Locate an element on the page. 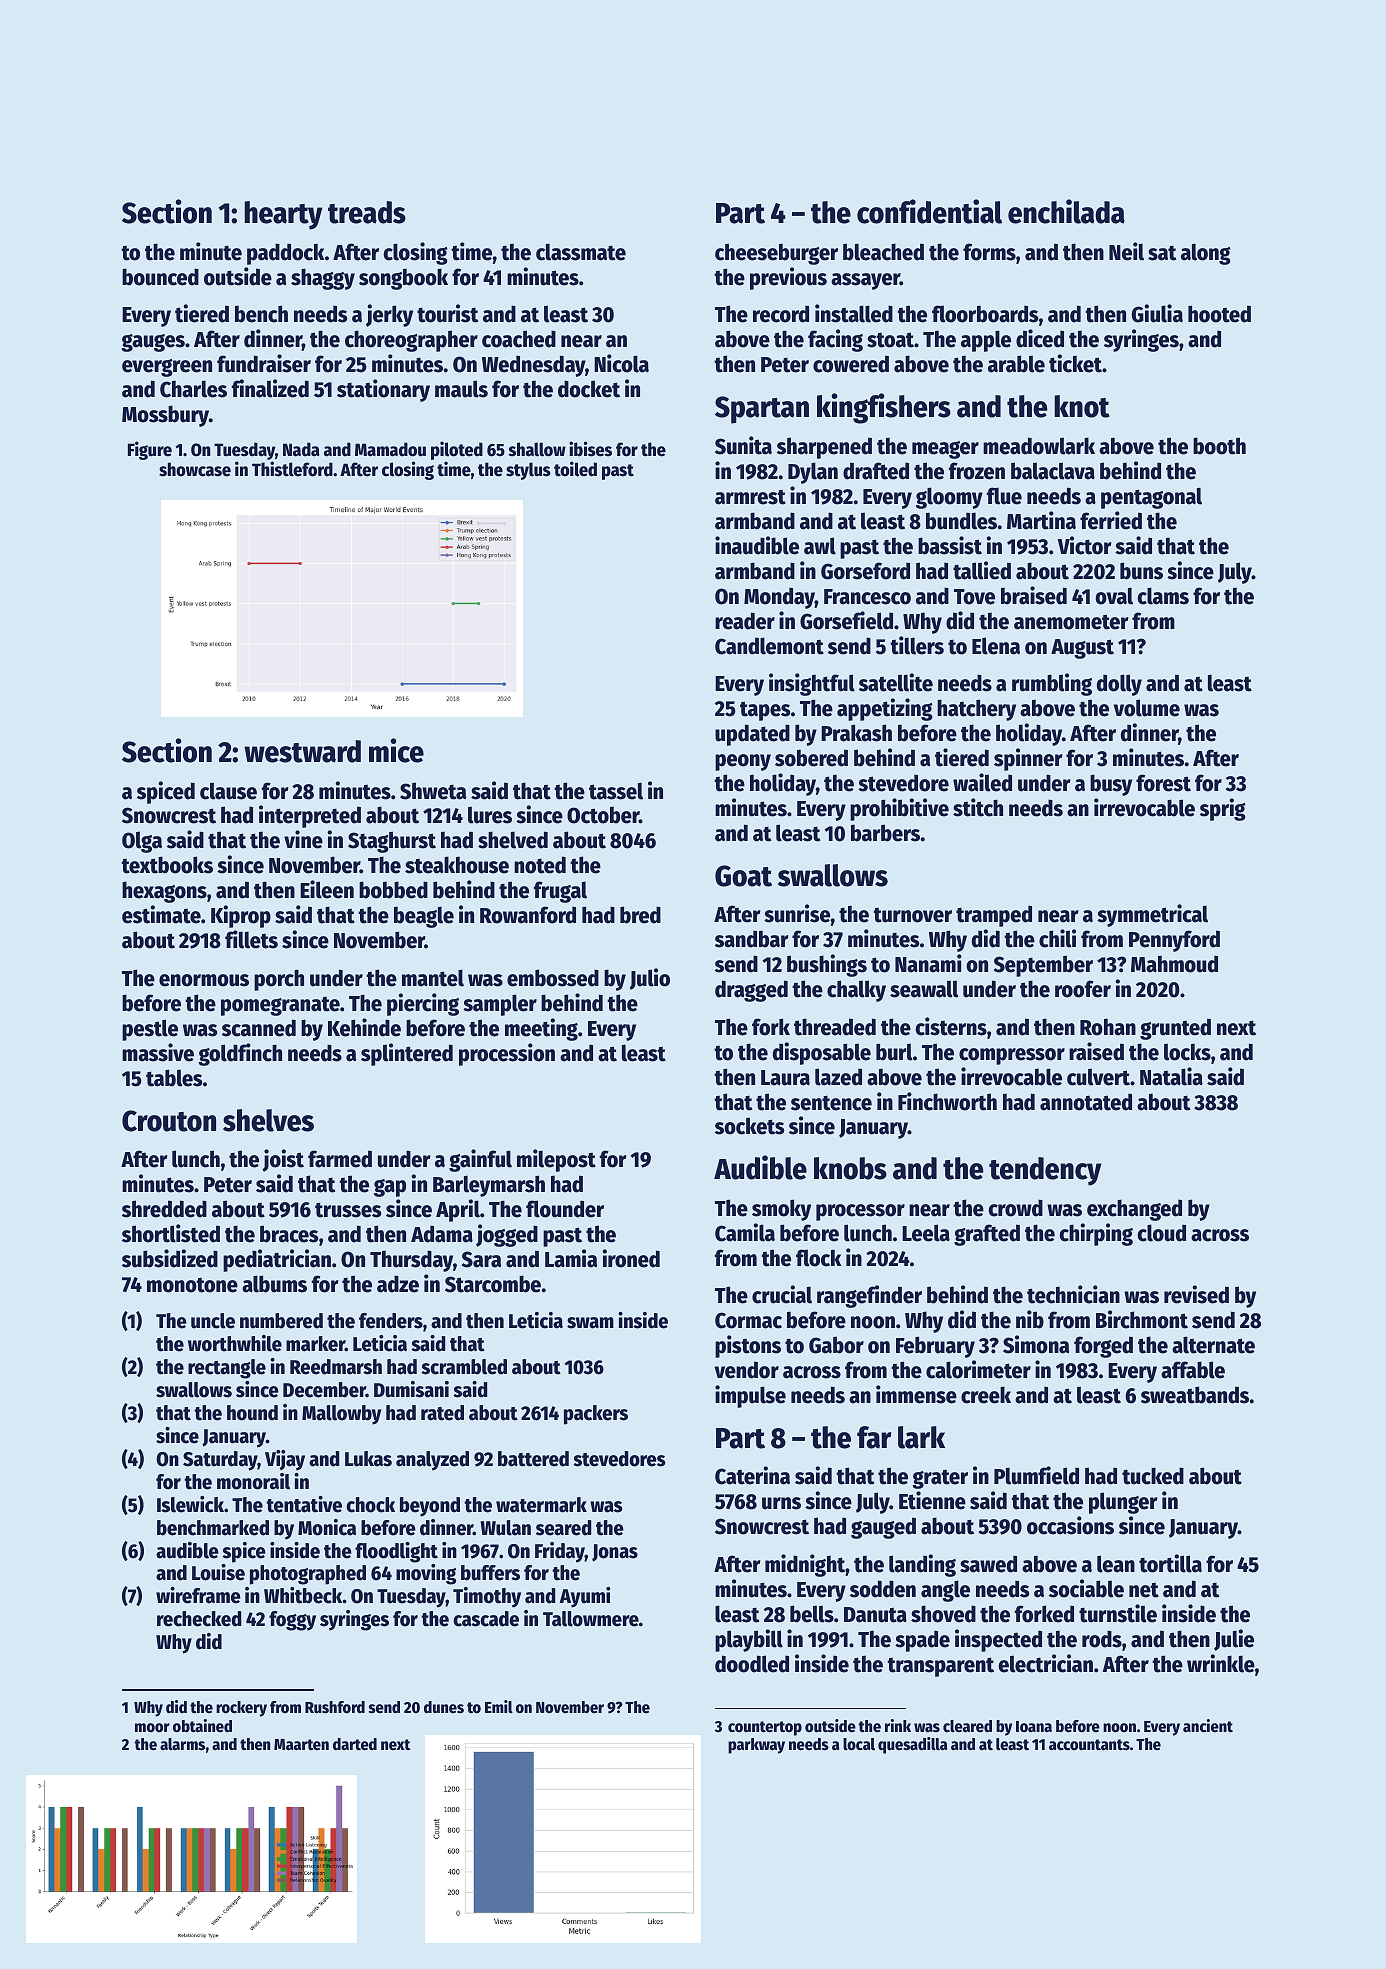  farmed is located at coordinates (340, 1159).
